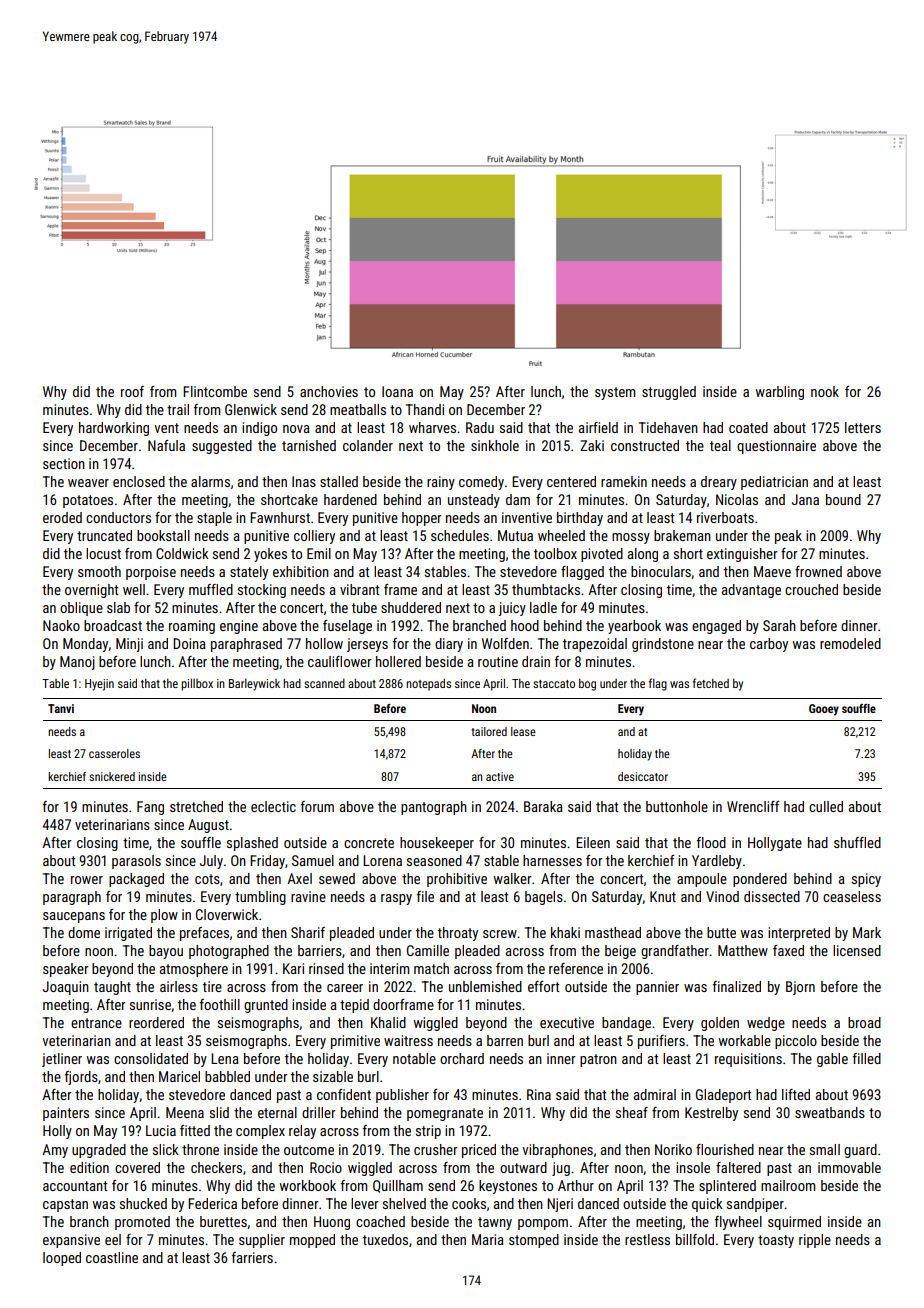 The width and height of the page is (924, 1308). What do you see at coordinates (112, 1257) in the page?
I see `coastline` at bounding box center [112, 1257].
